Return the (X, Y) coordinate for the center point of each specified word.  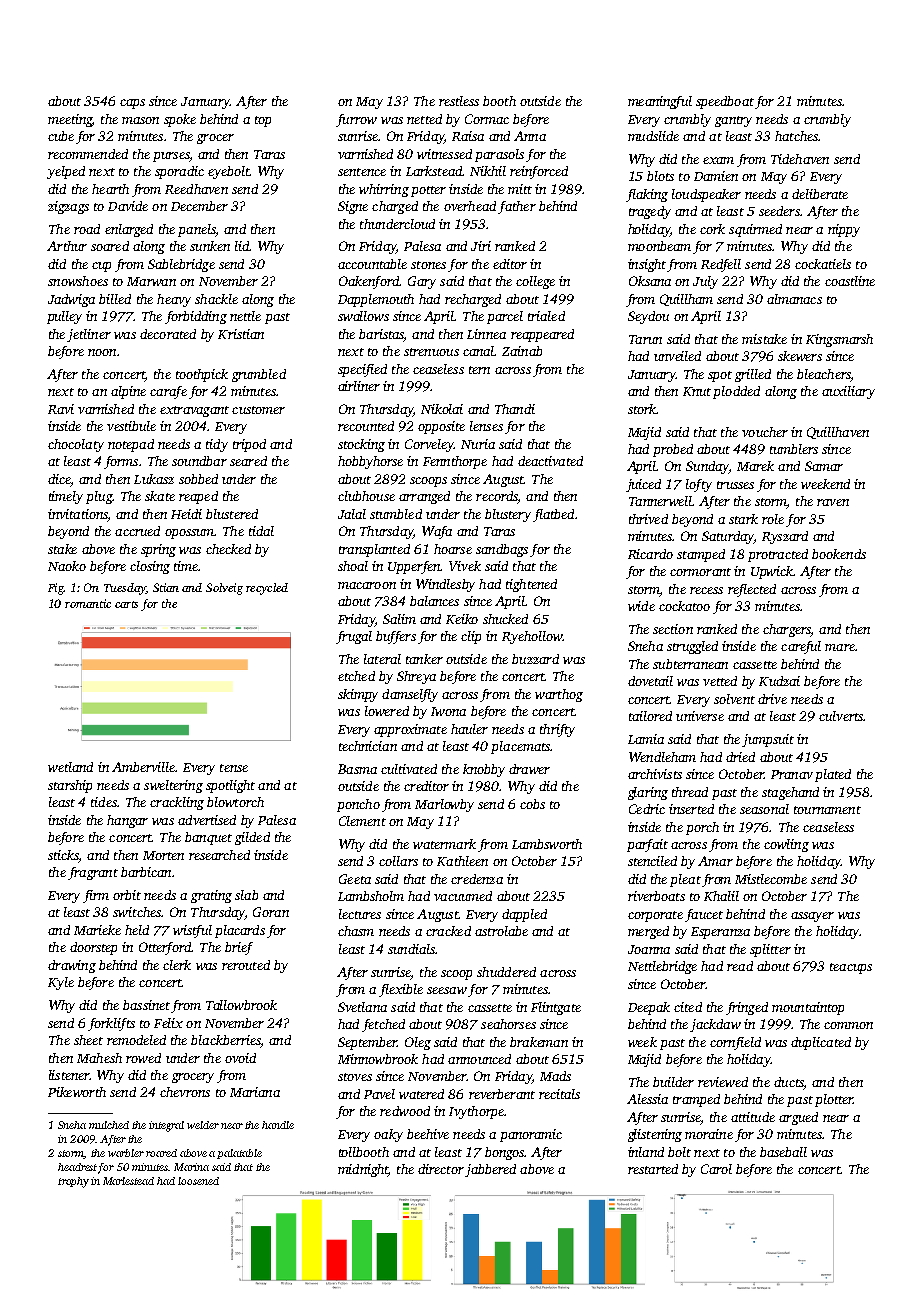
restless (459, 101)
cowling (786, 845)
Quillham (686, 300)
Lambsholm (371, 896)
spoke (180, 120)
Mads (555, 1076)
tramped (696, 1100)
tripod (249, 445)
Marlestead (128, 1181)
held (137, 930)
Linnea (486, 334)
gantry (733, 121)
